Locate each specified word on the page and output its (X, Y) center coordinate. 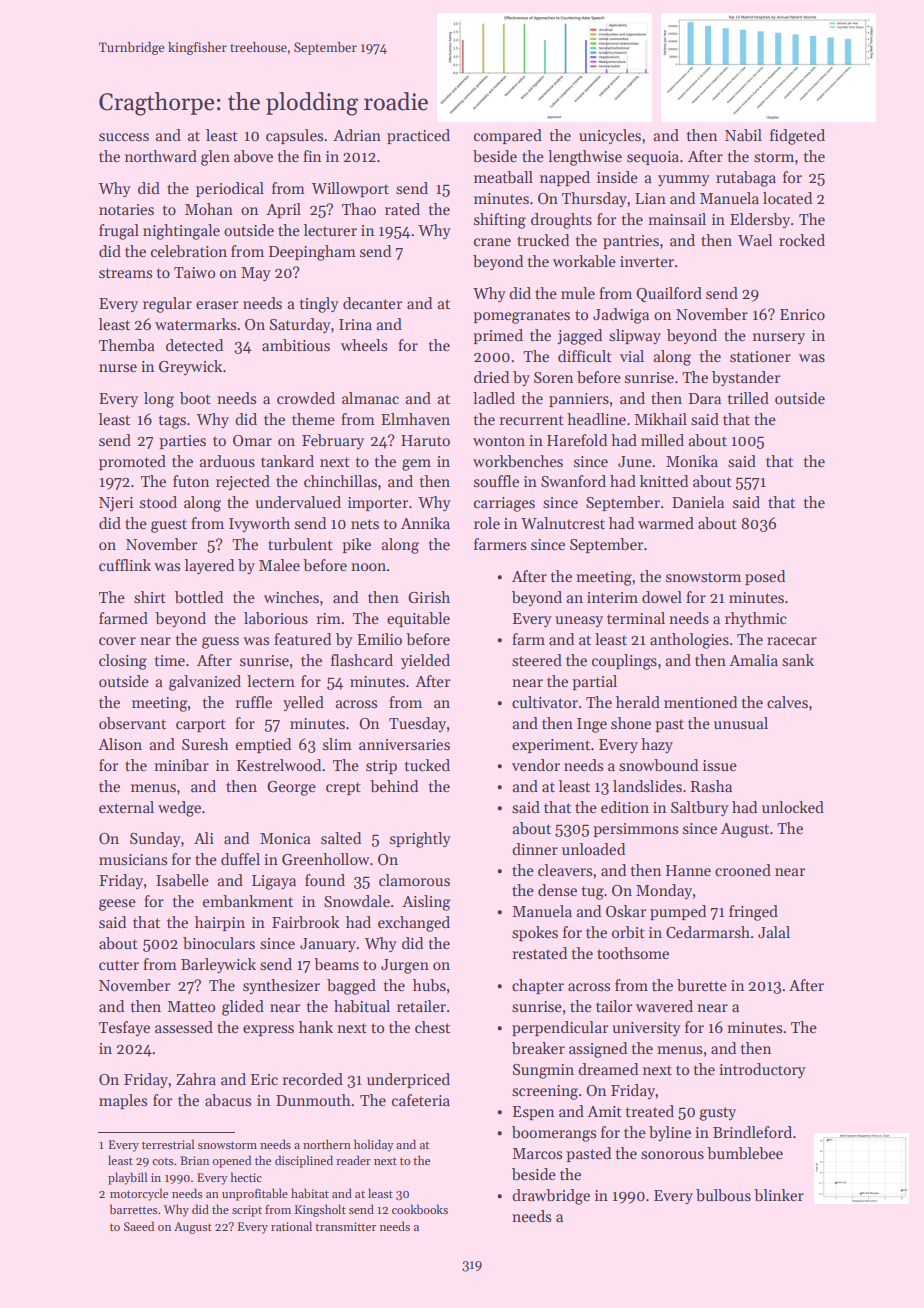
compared (508, 136)
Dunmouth (313, 1100)
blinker (779, 1195)
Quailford (669, 294)
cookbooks (420, 1209)
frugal (119, 232)
